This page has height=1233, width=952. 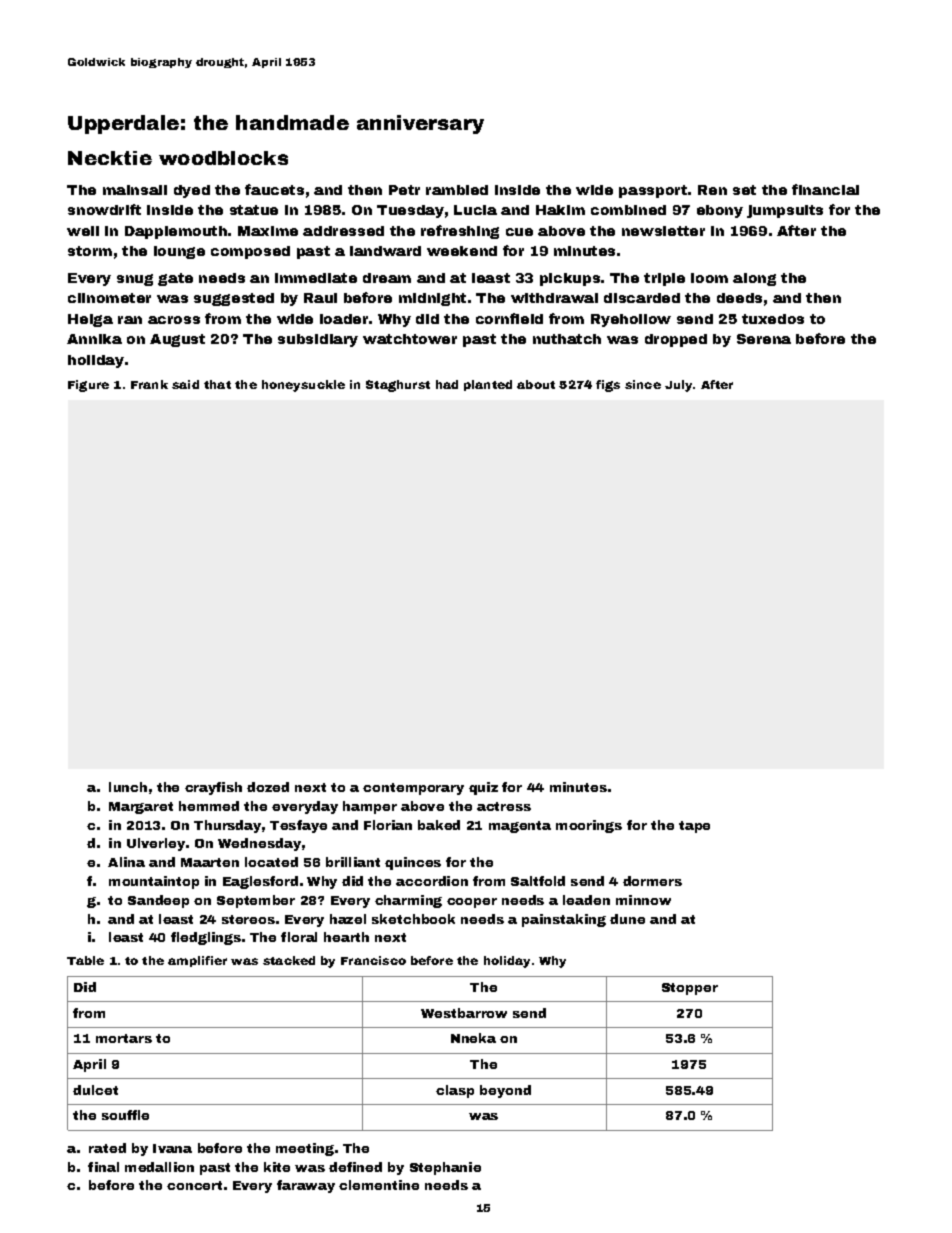 I want to click on Staghurst, so click(x=398, y=386).
